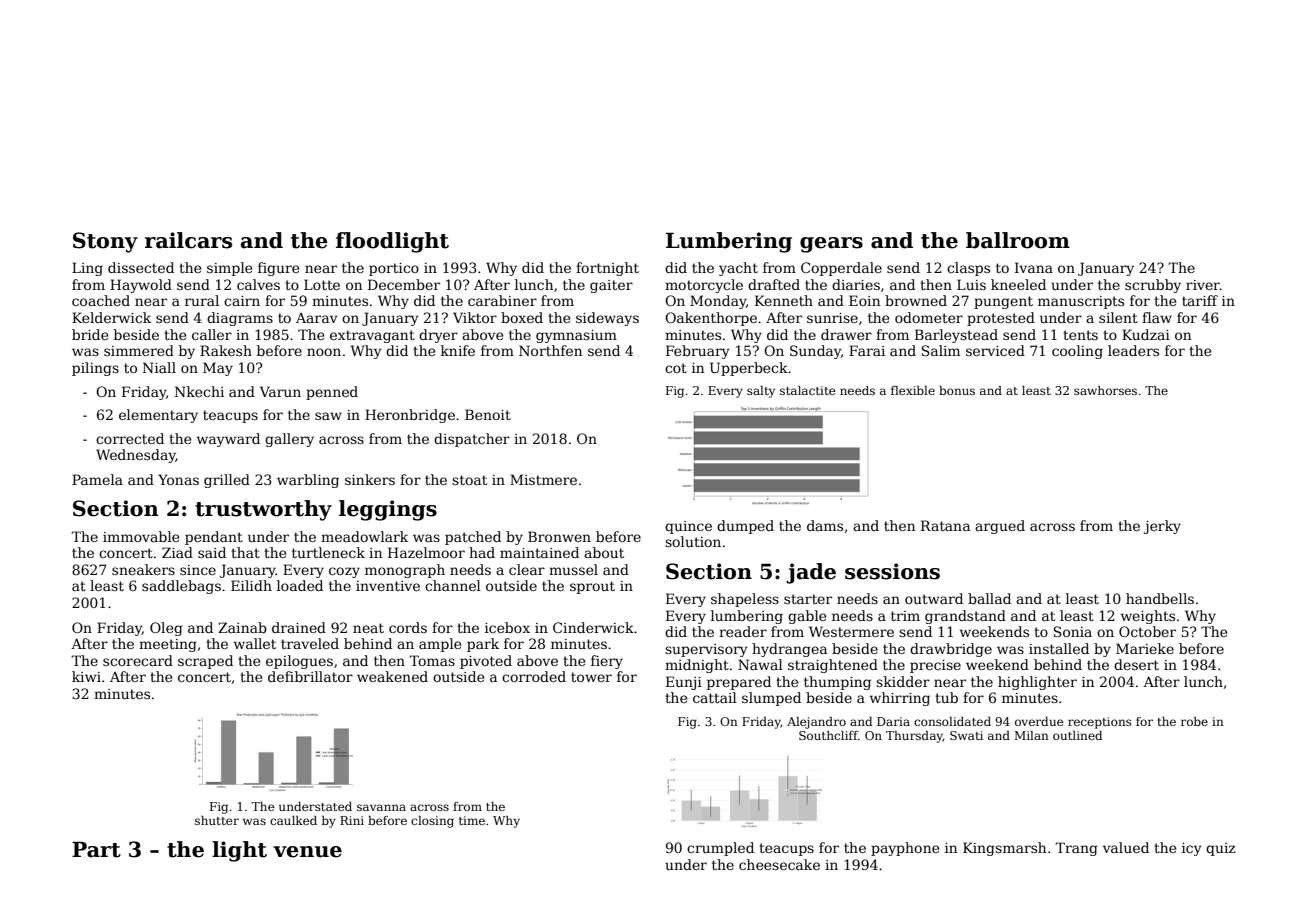 The height and width of the screenshot is (924, 1308). What do you see at coordinates (1105, 390) in the screenshot?
I see `sawhorses` at bounding box center [1105, 390].
